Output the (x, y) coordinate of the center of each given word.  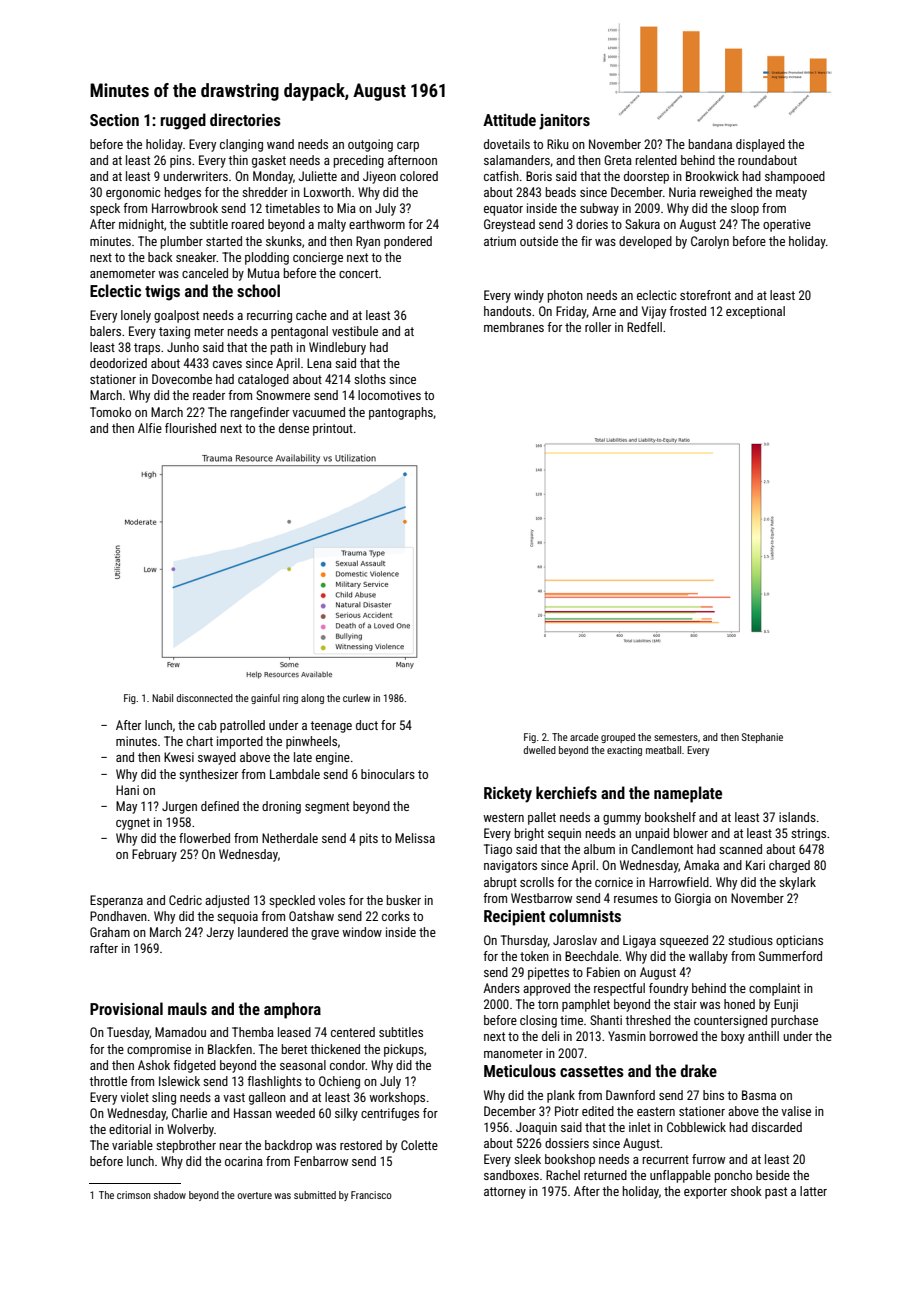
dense (294, 428)
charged (789, 866)
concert (358, 273)
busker (404, 900)
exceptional (755, 312)
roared (248, 224)
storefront (705, 295)
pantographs (401, 413)
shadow (170, 1195)
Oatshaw (311, 916)
